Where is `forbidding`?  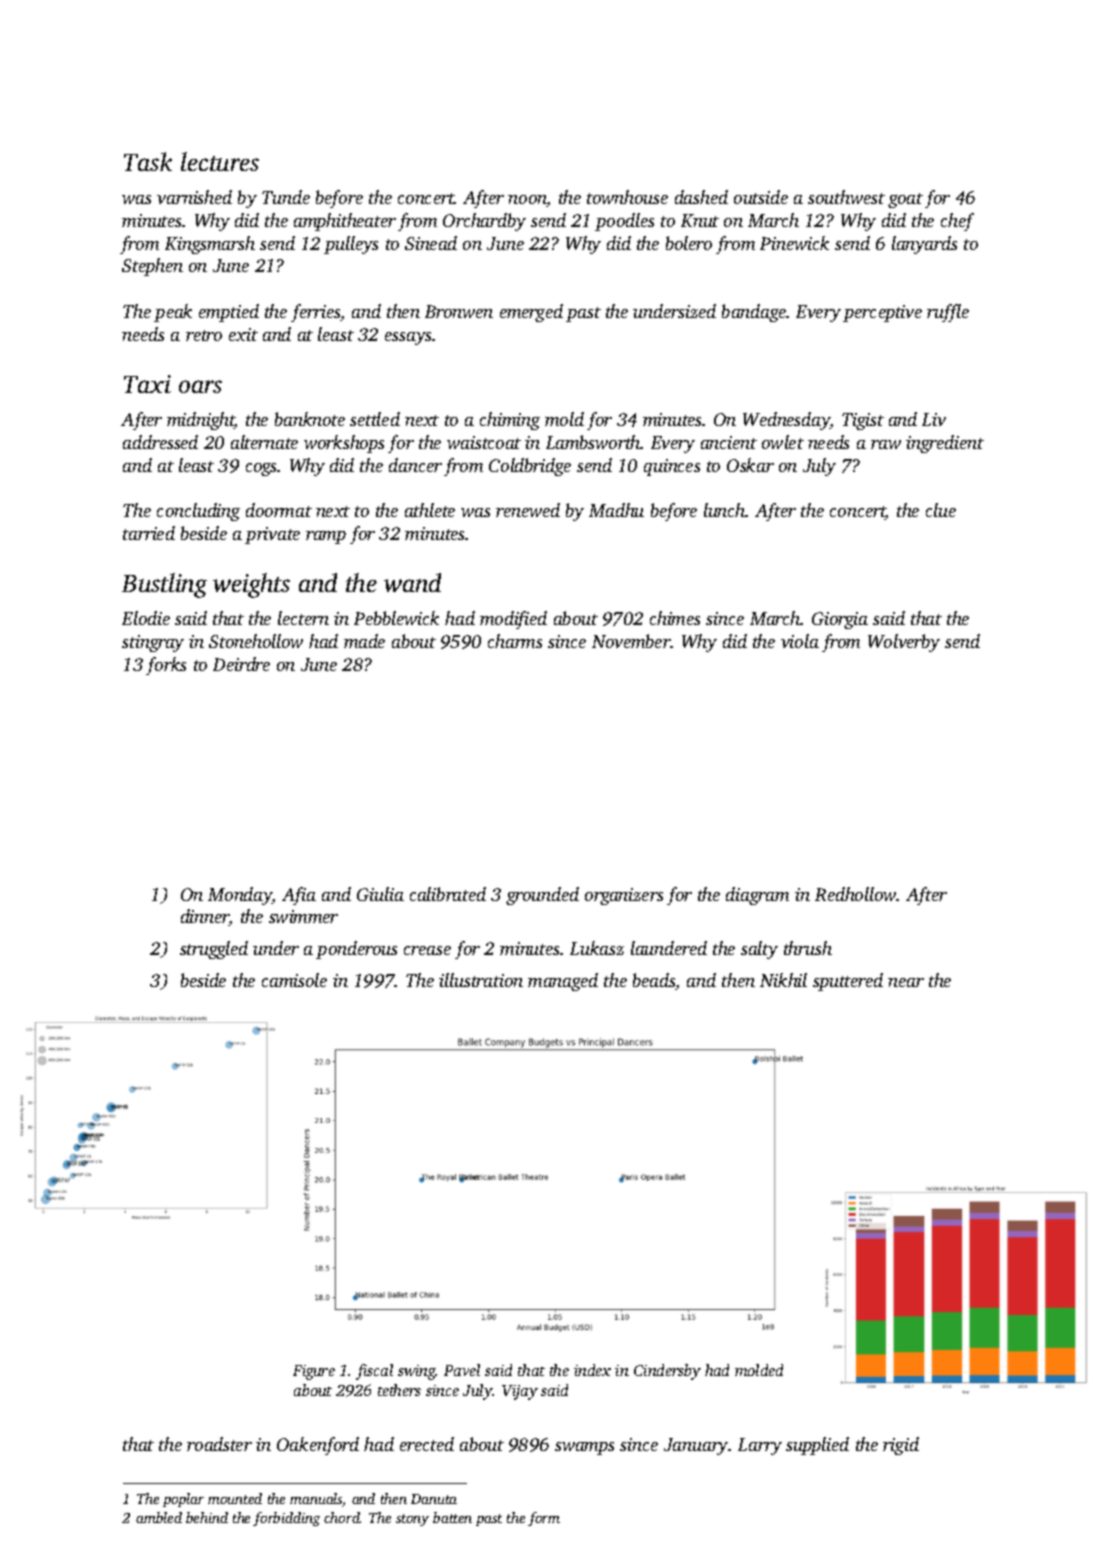 forbidding is located at coordinates (286, 1519).
